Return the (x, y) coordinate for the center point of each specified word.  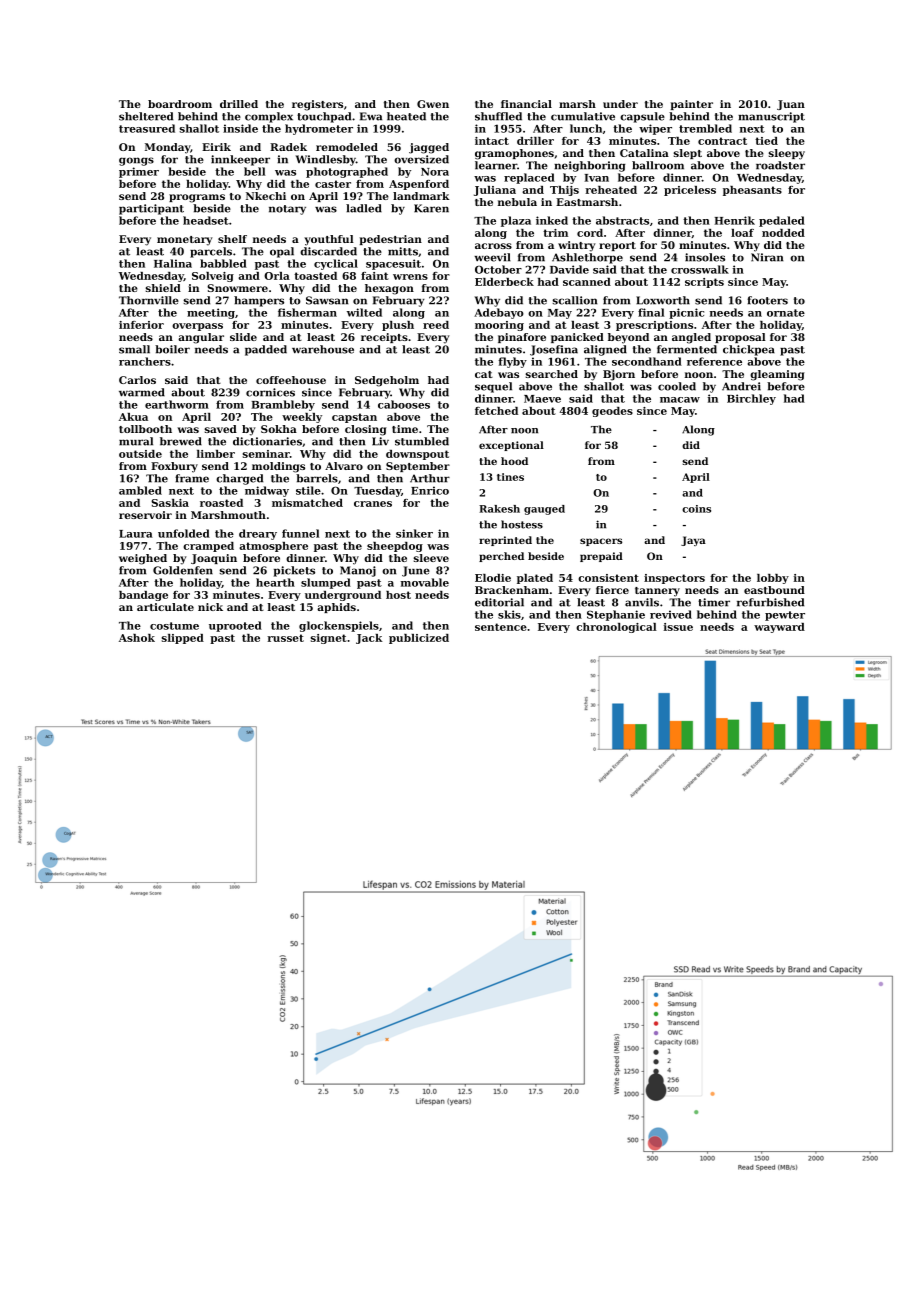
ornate (786, 313)
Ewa (371, 116)
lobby (773, 579)
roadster (780, 165)
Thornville (149, 300)
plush (398, 326)
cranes (373, 504)
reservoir (145, 515)
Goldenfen (183, 570)
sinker (414, 533)
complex (269, 117)
